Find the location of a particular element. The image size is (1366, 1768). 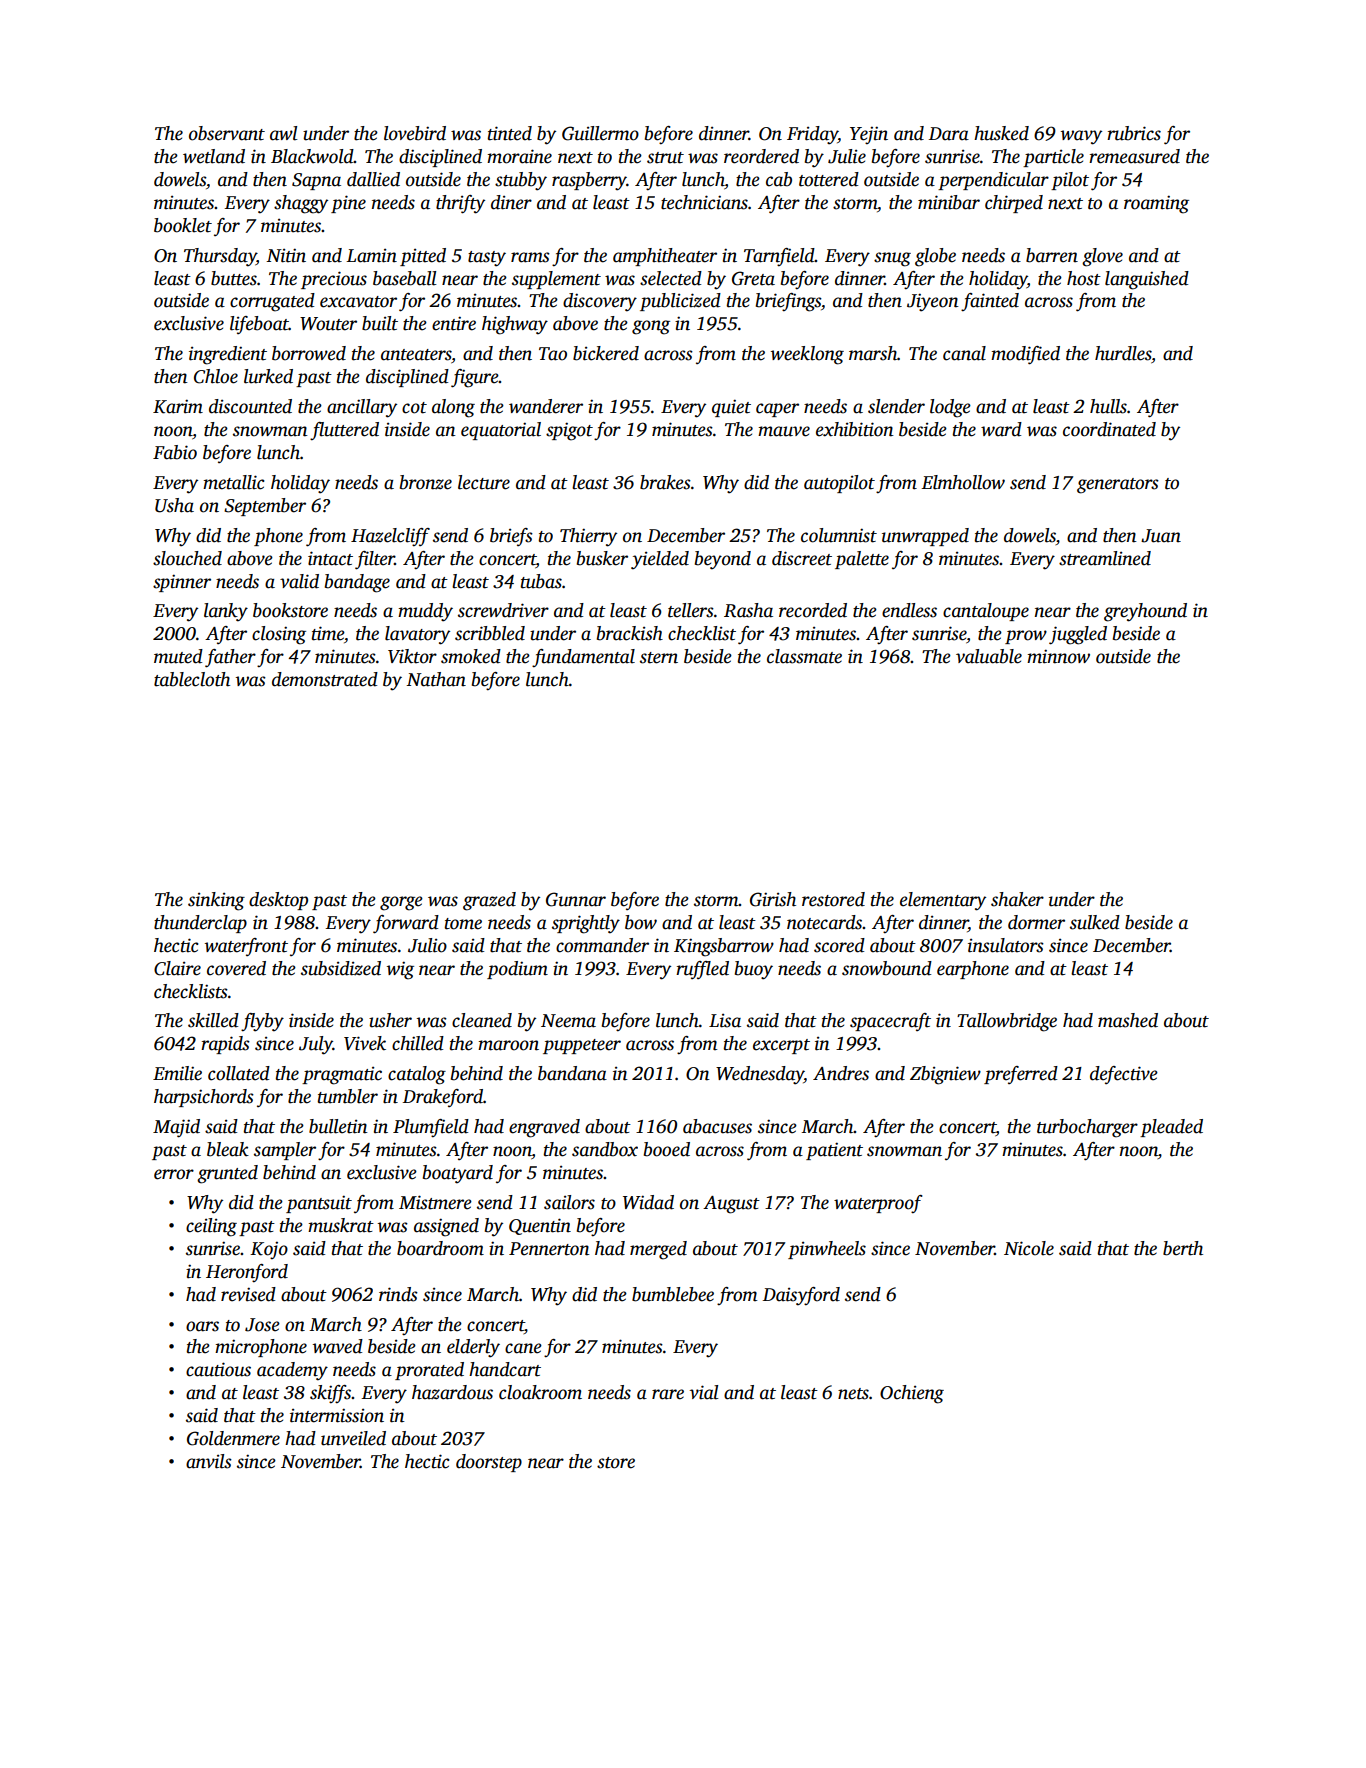

anvils is located at coordinates (209, 1461).
